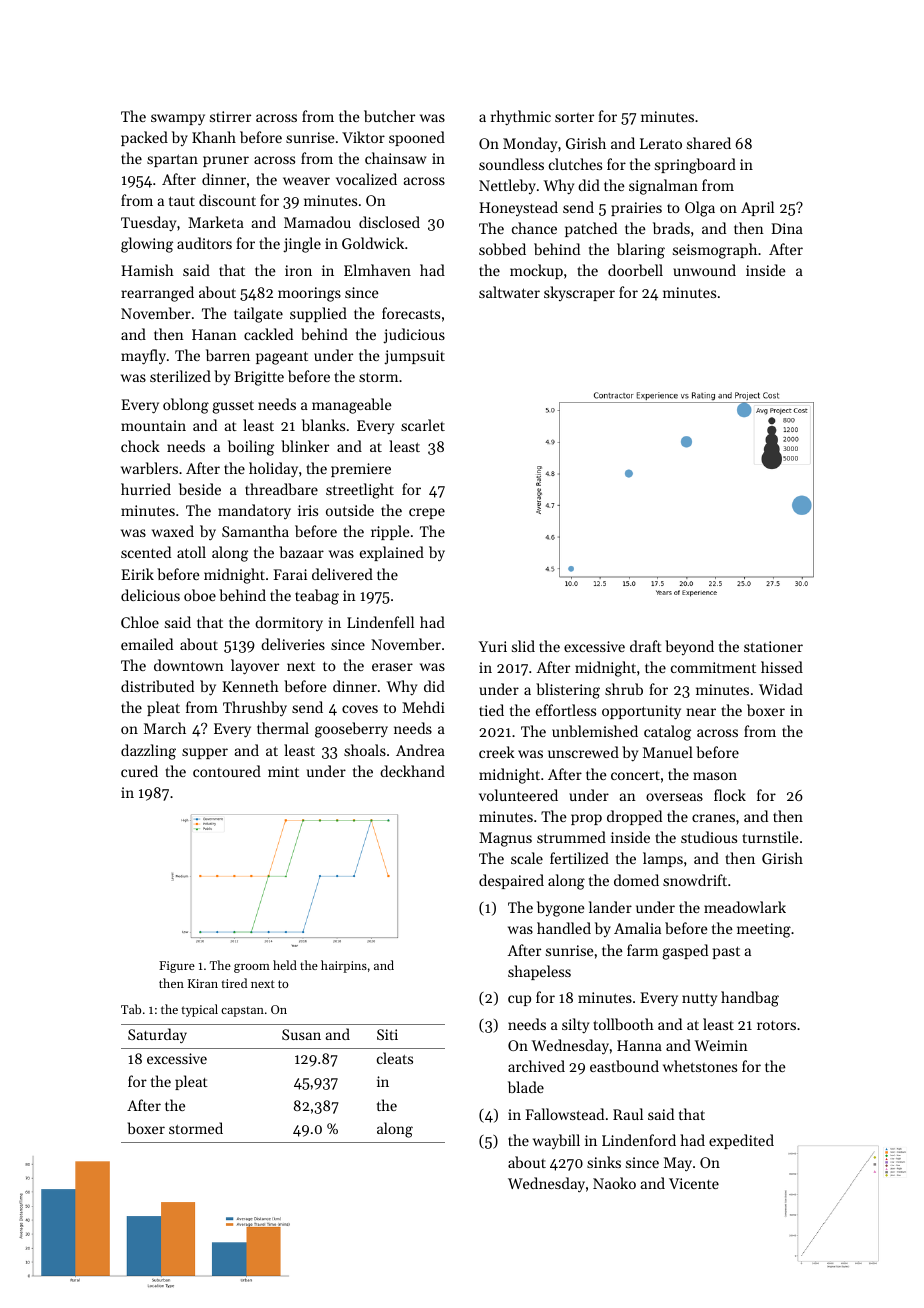 The image size is (924, 1308). What do you see at coordinates (227, 771) in the document?
I see `contoured` at bounding box center [227, 771].
